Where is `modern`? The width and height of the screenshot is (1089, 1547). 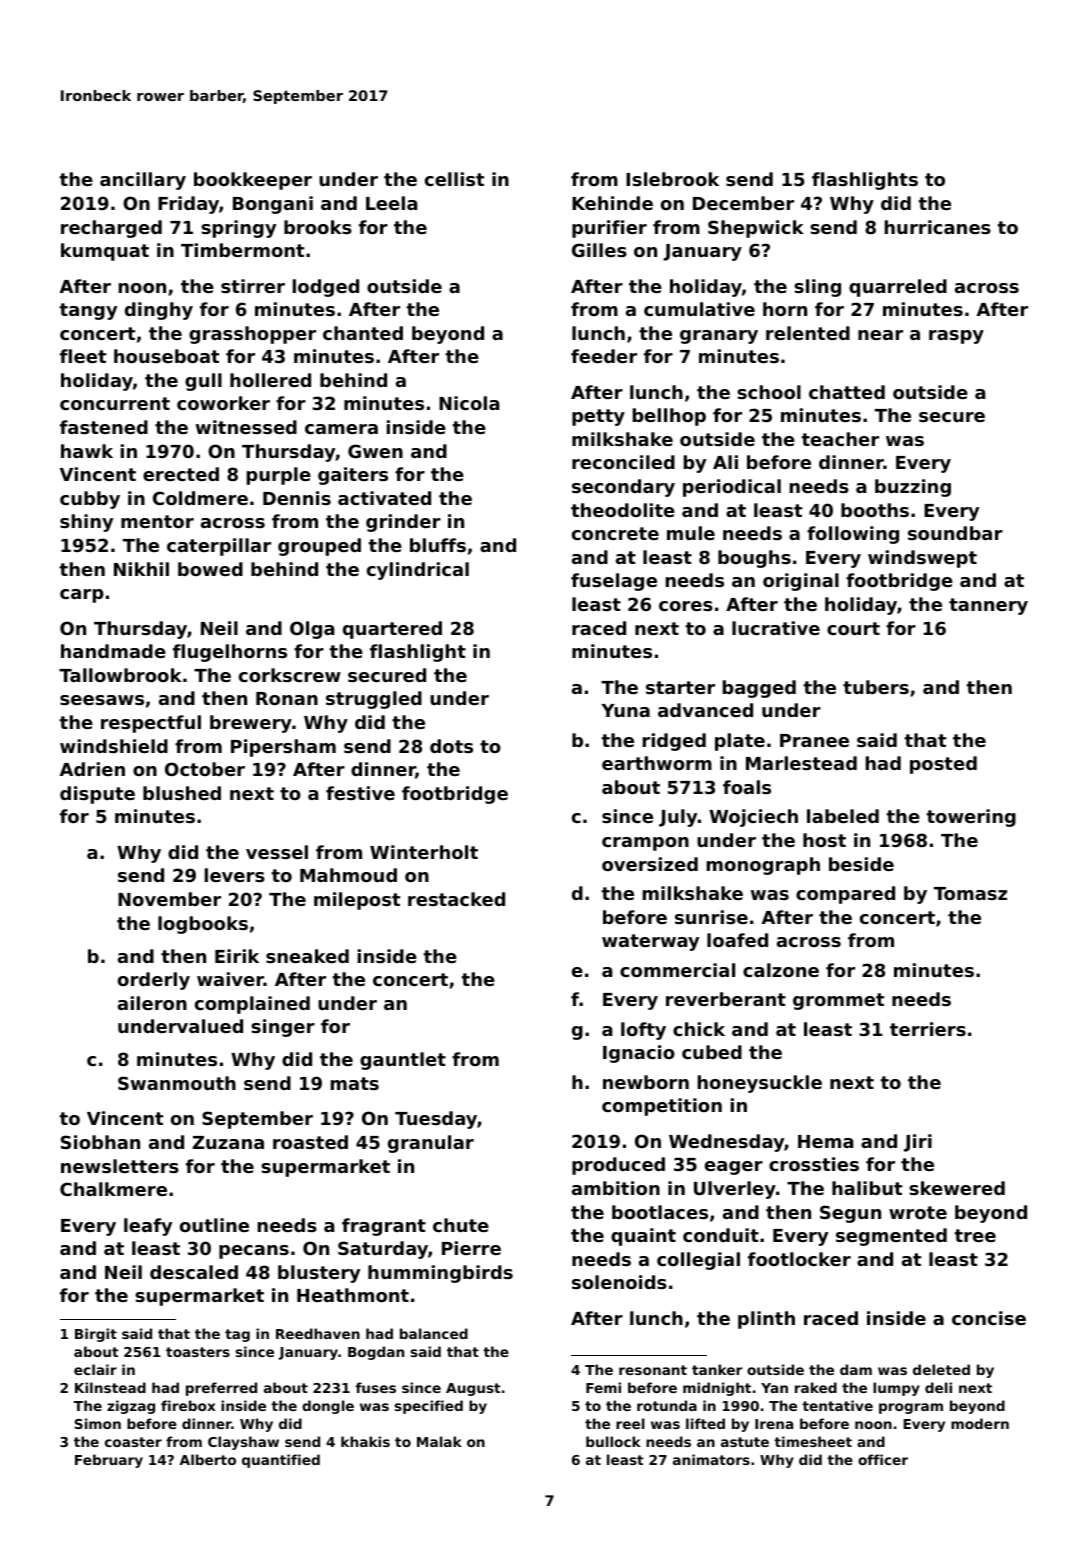 modern is located at coordinates (980, 1423).
